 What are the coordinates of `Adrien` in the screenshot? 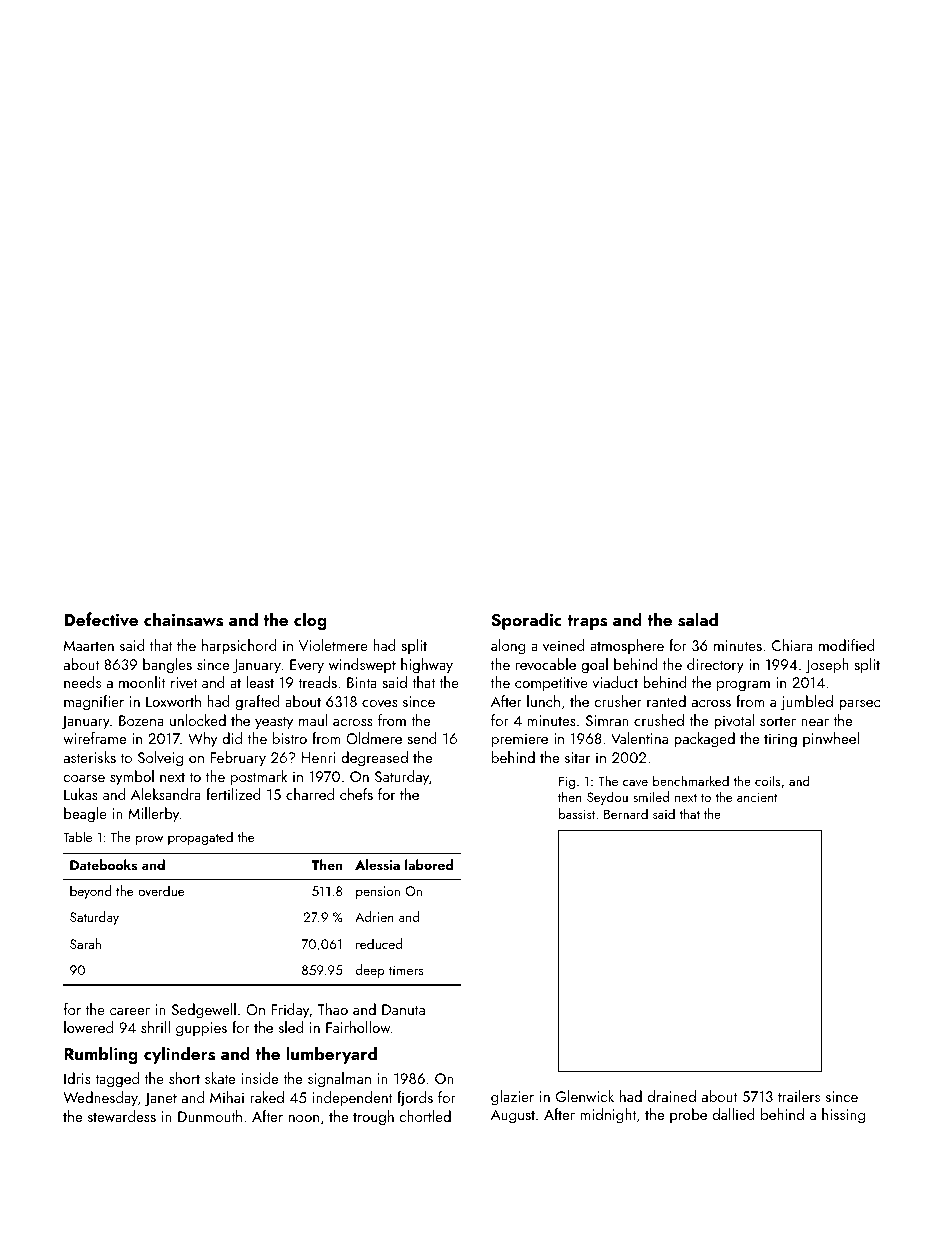 It's located at (374, 916).
